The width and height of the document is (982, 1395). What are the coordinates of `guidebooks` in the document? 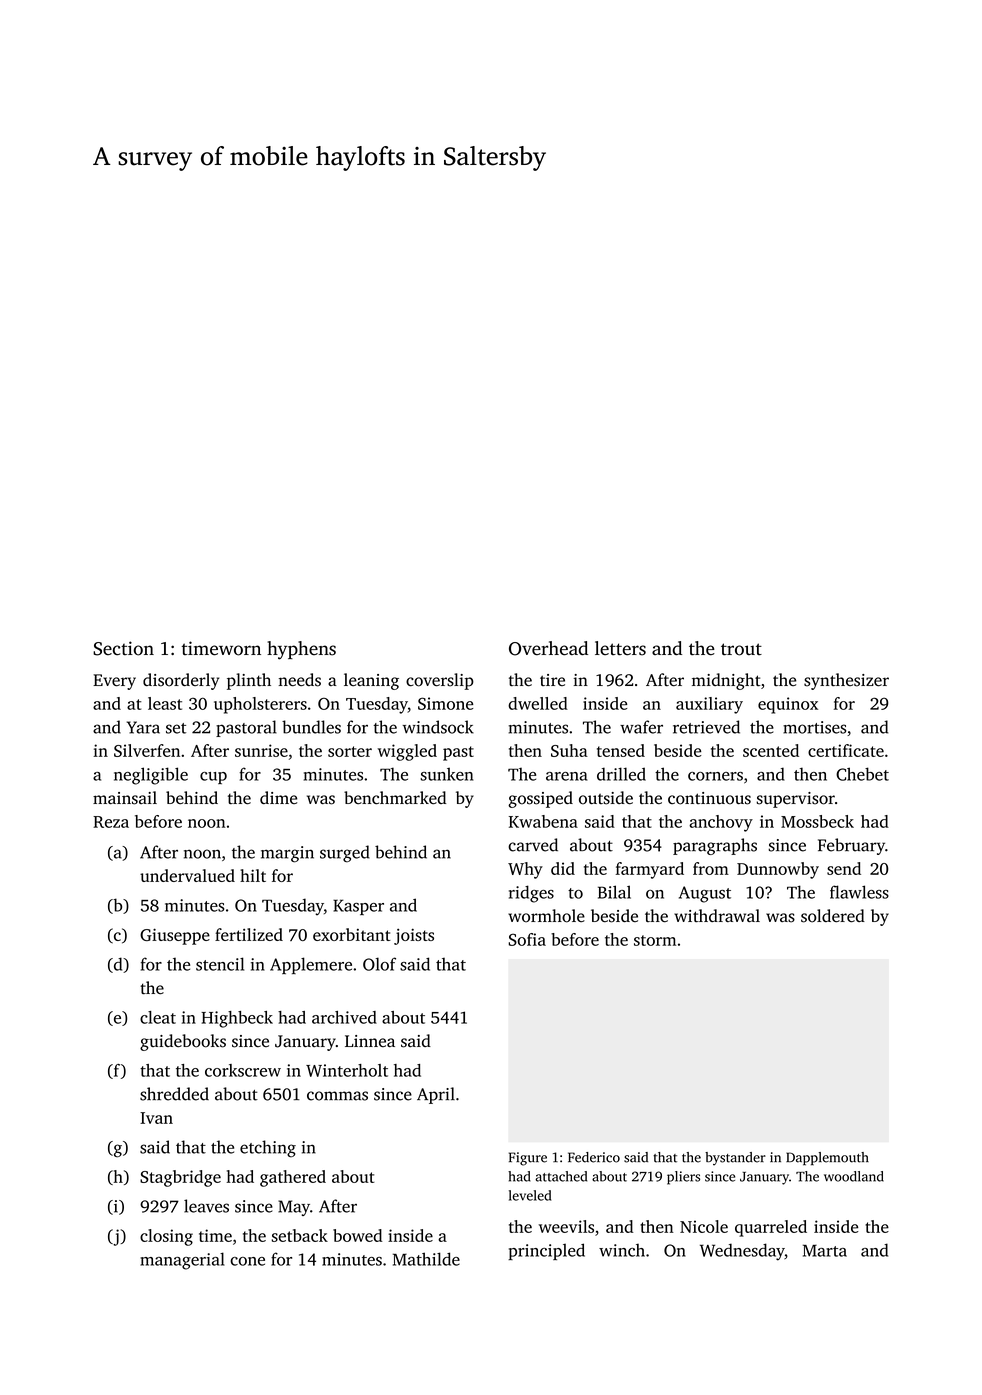 It's located at (183, 1042).
